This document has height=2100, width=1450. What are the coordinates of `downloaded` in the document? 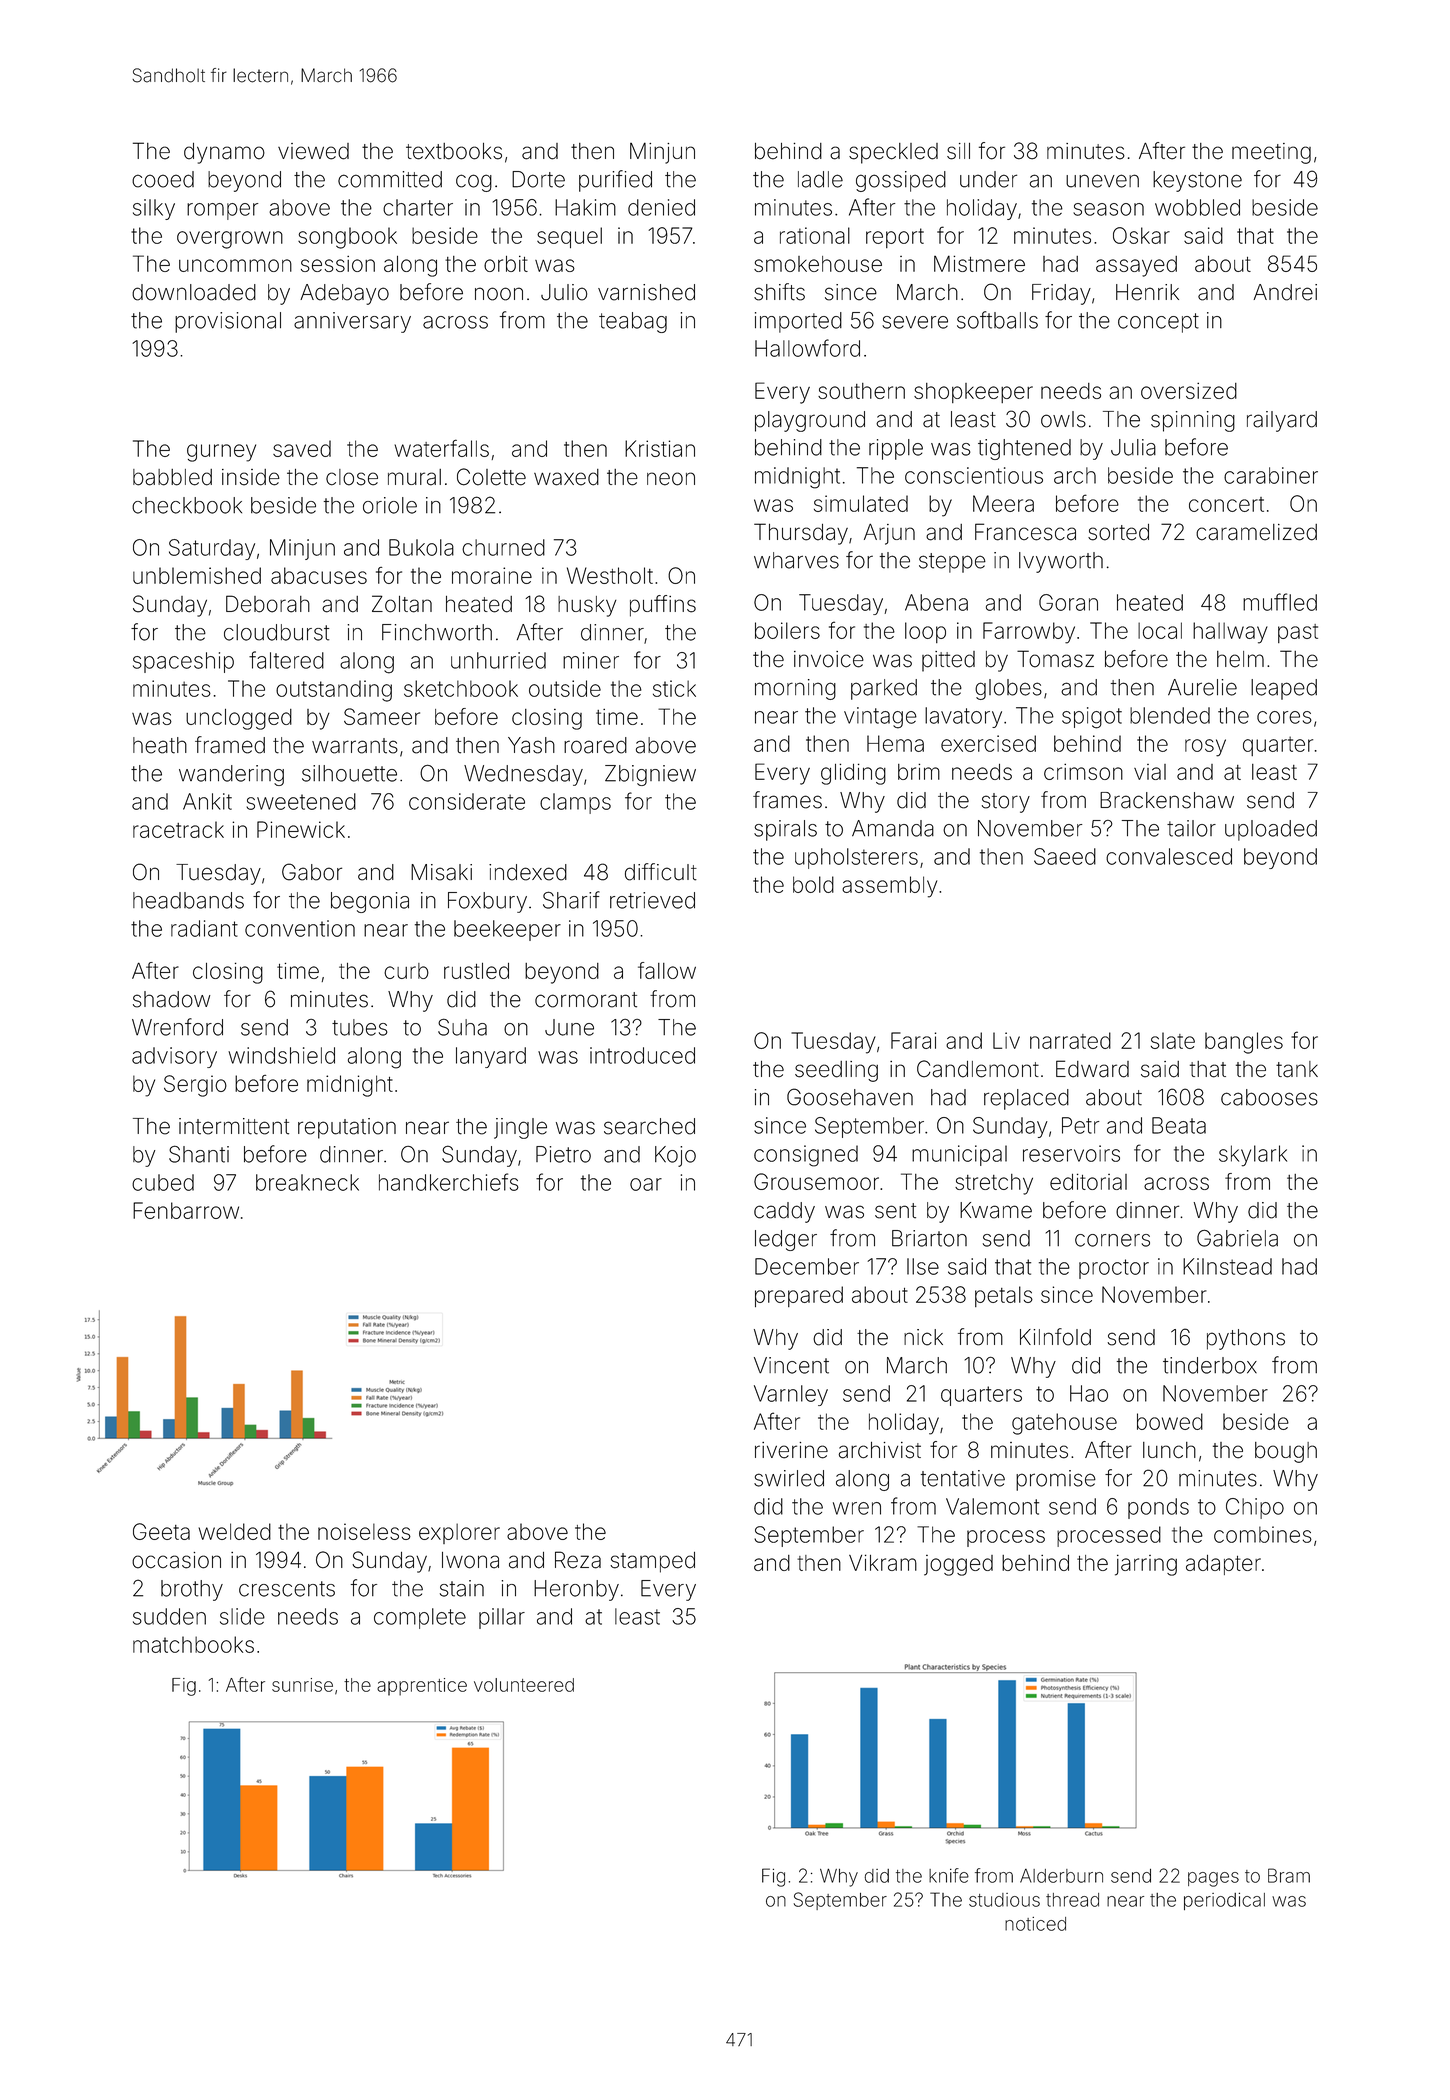 It's located at (194, 292).
